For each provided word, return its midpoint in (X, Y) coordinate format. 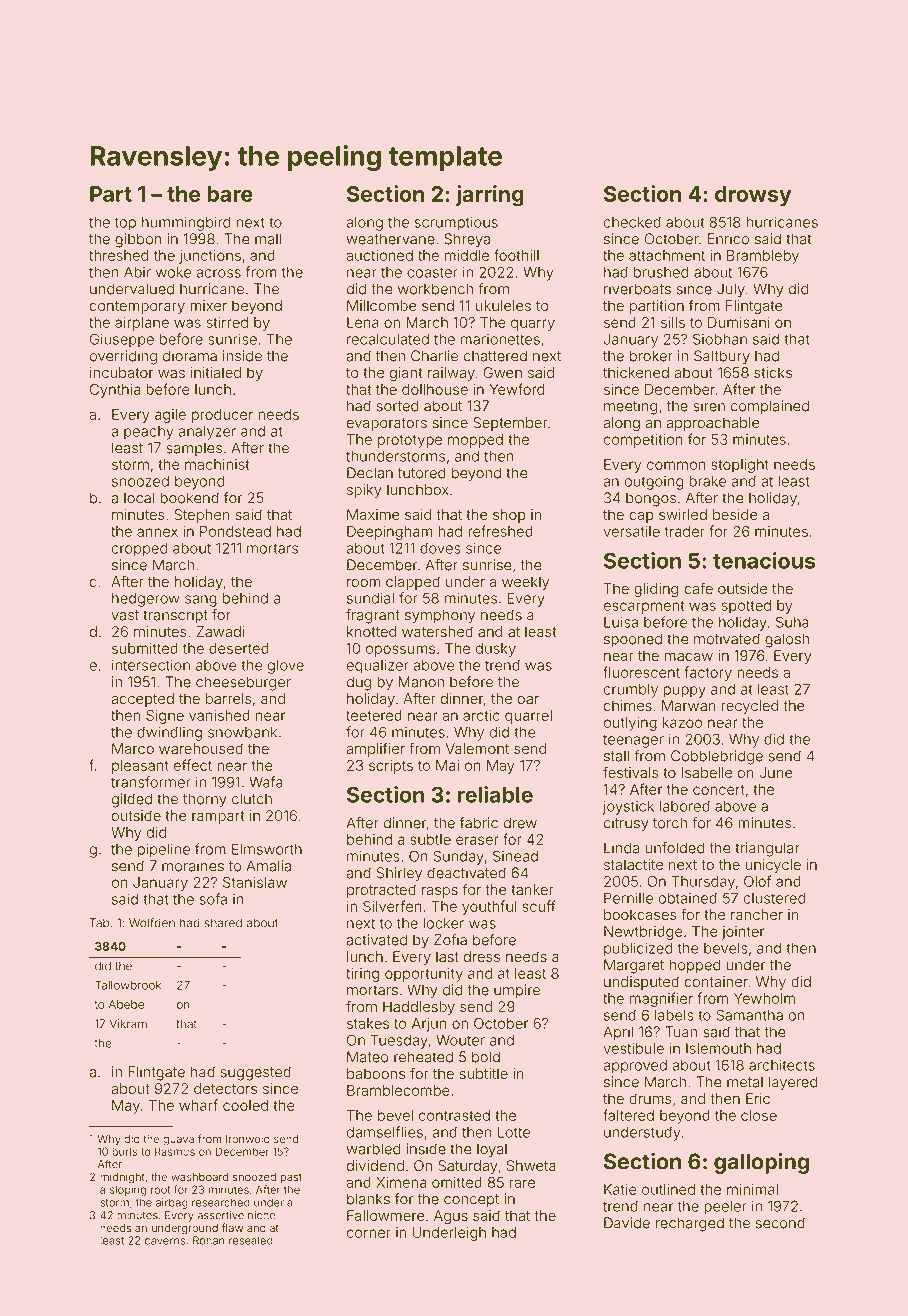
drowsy (753, 196)
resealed (251, 1240)
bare (230, 194)
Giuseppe (122, 340)
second (780, 1223)
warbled (373, 1149)
